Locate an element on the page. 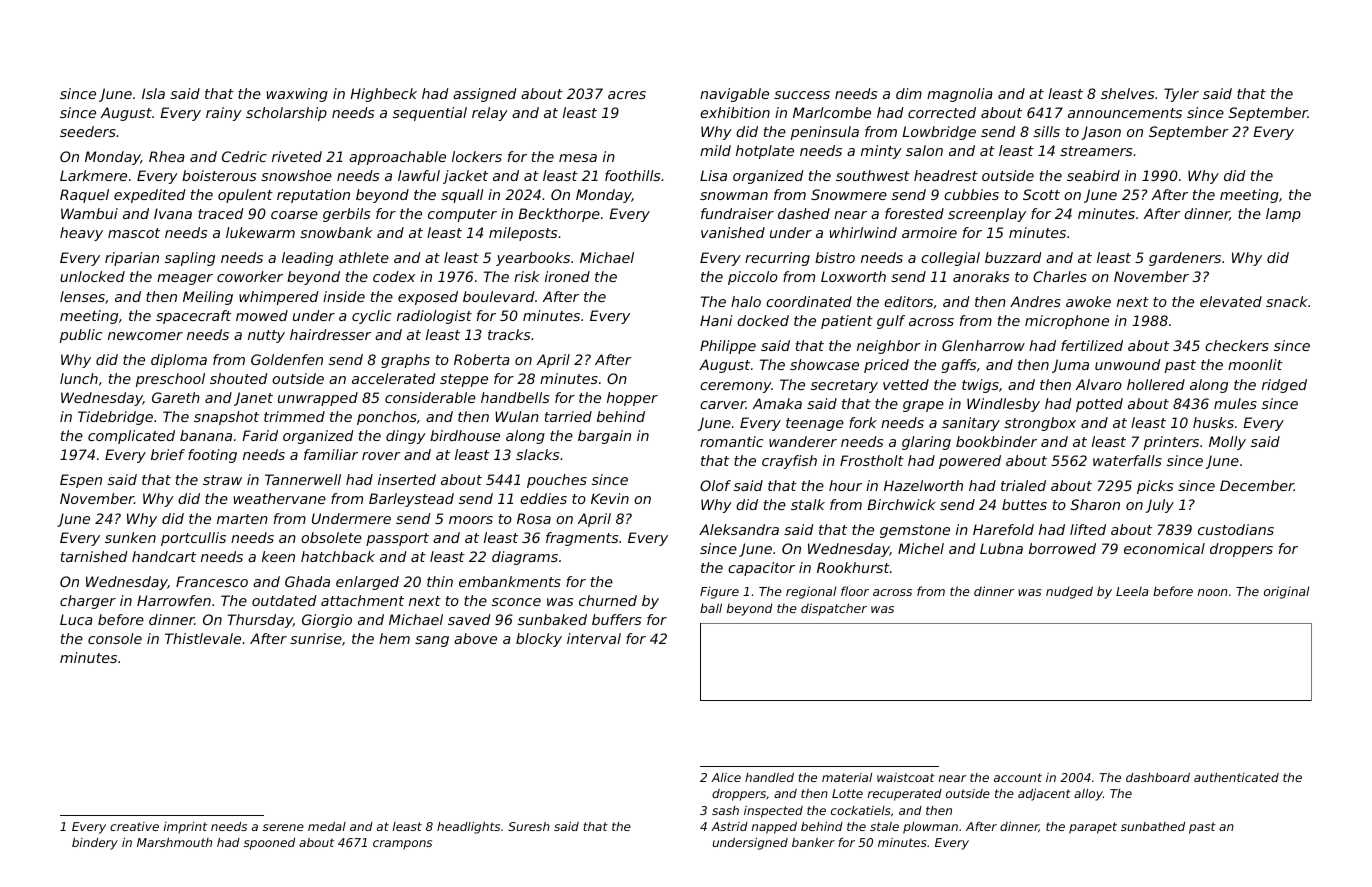 This image has width=1372, height=887. banker is located at coordinates (813, 842).
